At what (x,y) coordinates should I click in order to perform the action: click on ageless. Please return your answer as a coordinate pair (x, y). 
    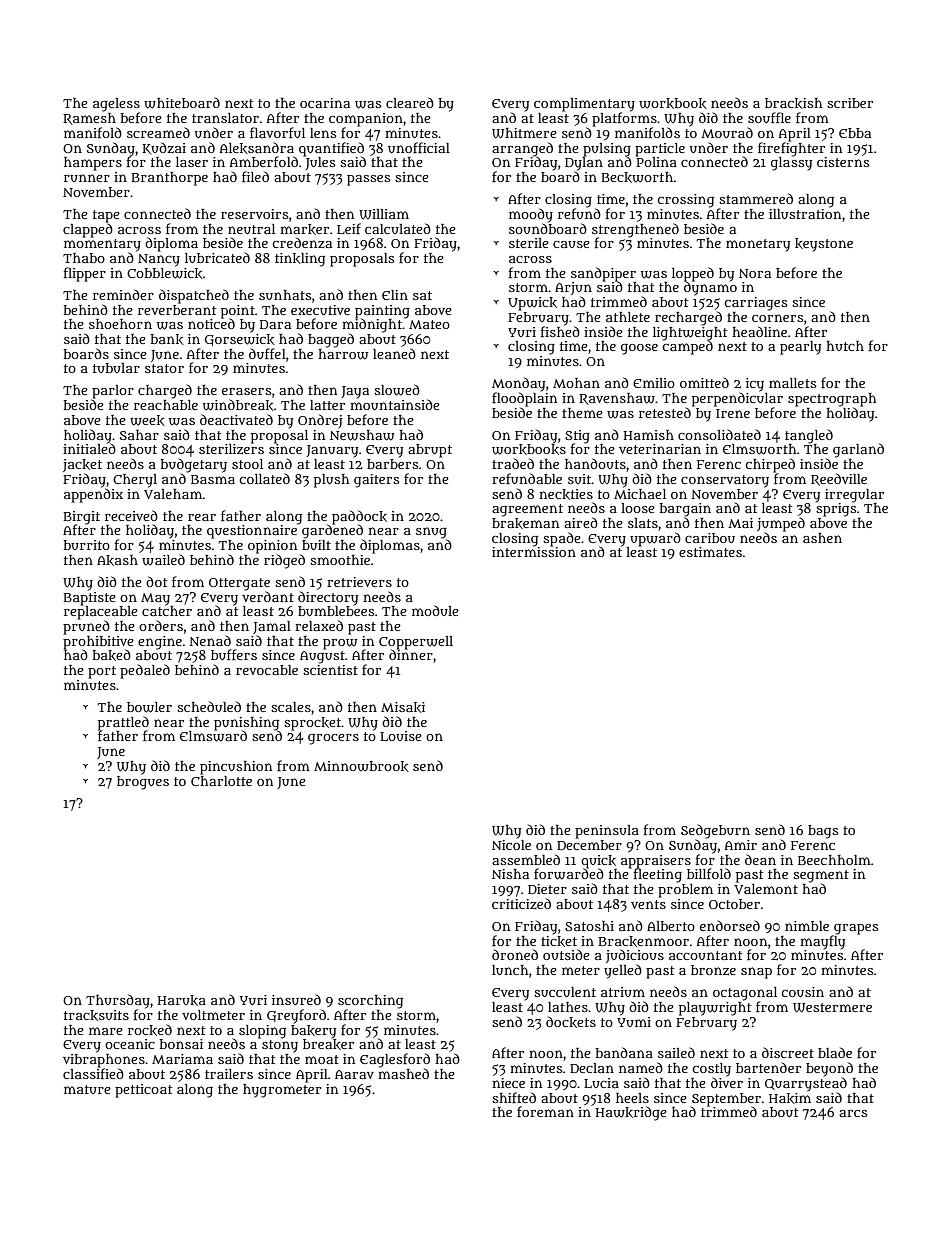
    Looking at the image, I should click on (116, 105).
